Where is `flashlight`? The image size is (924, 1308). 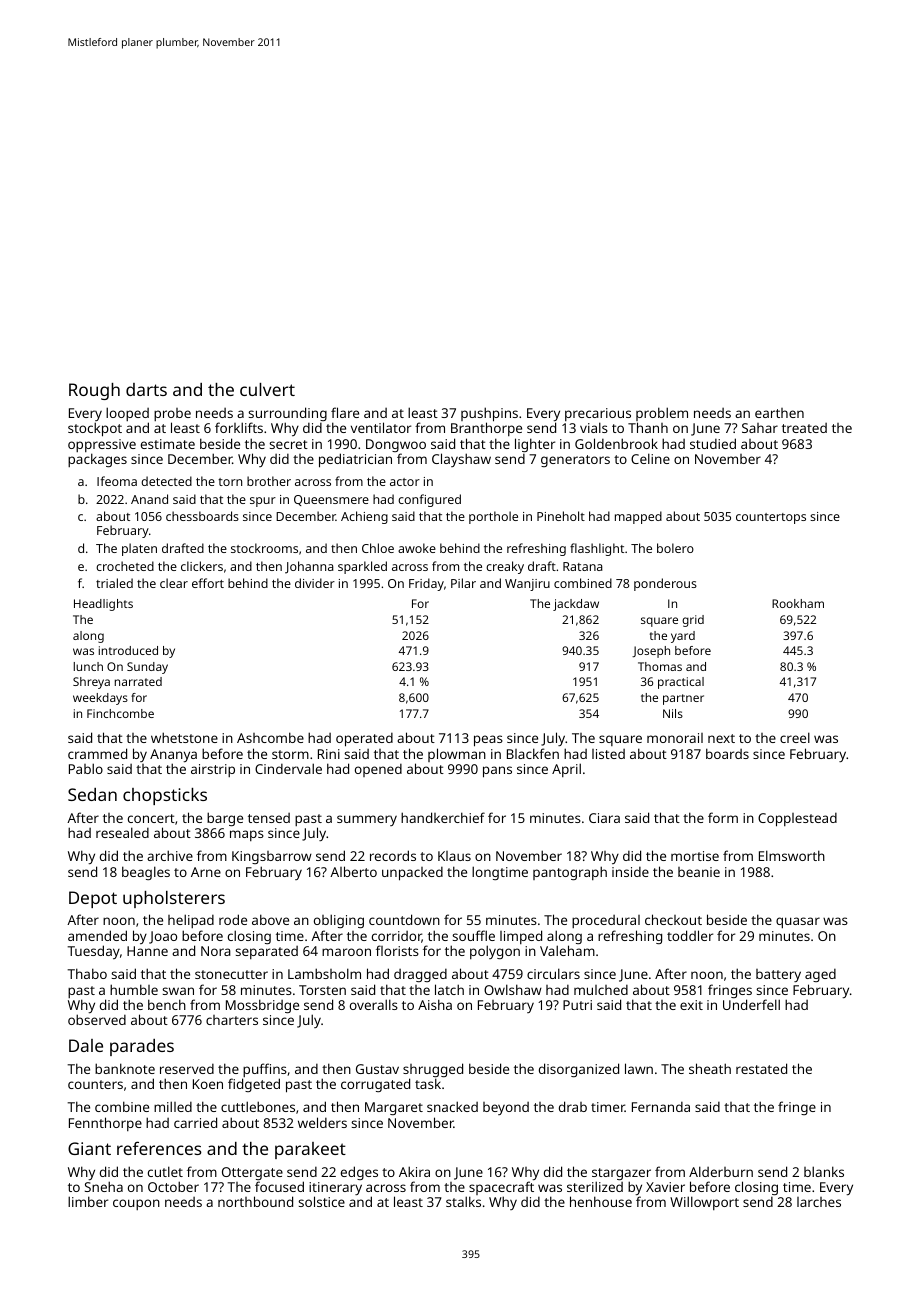
flashlight is located at coordinates (597, 549).
